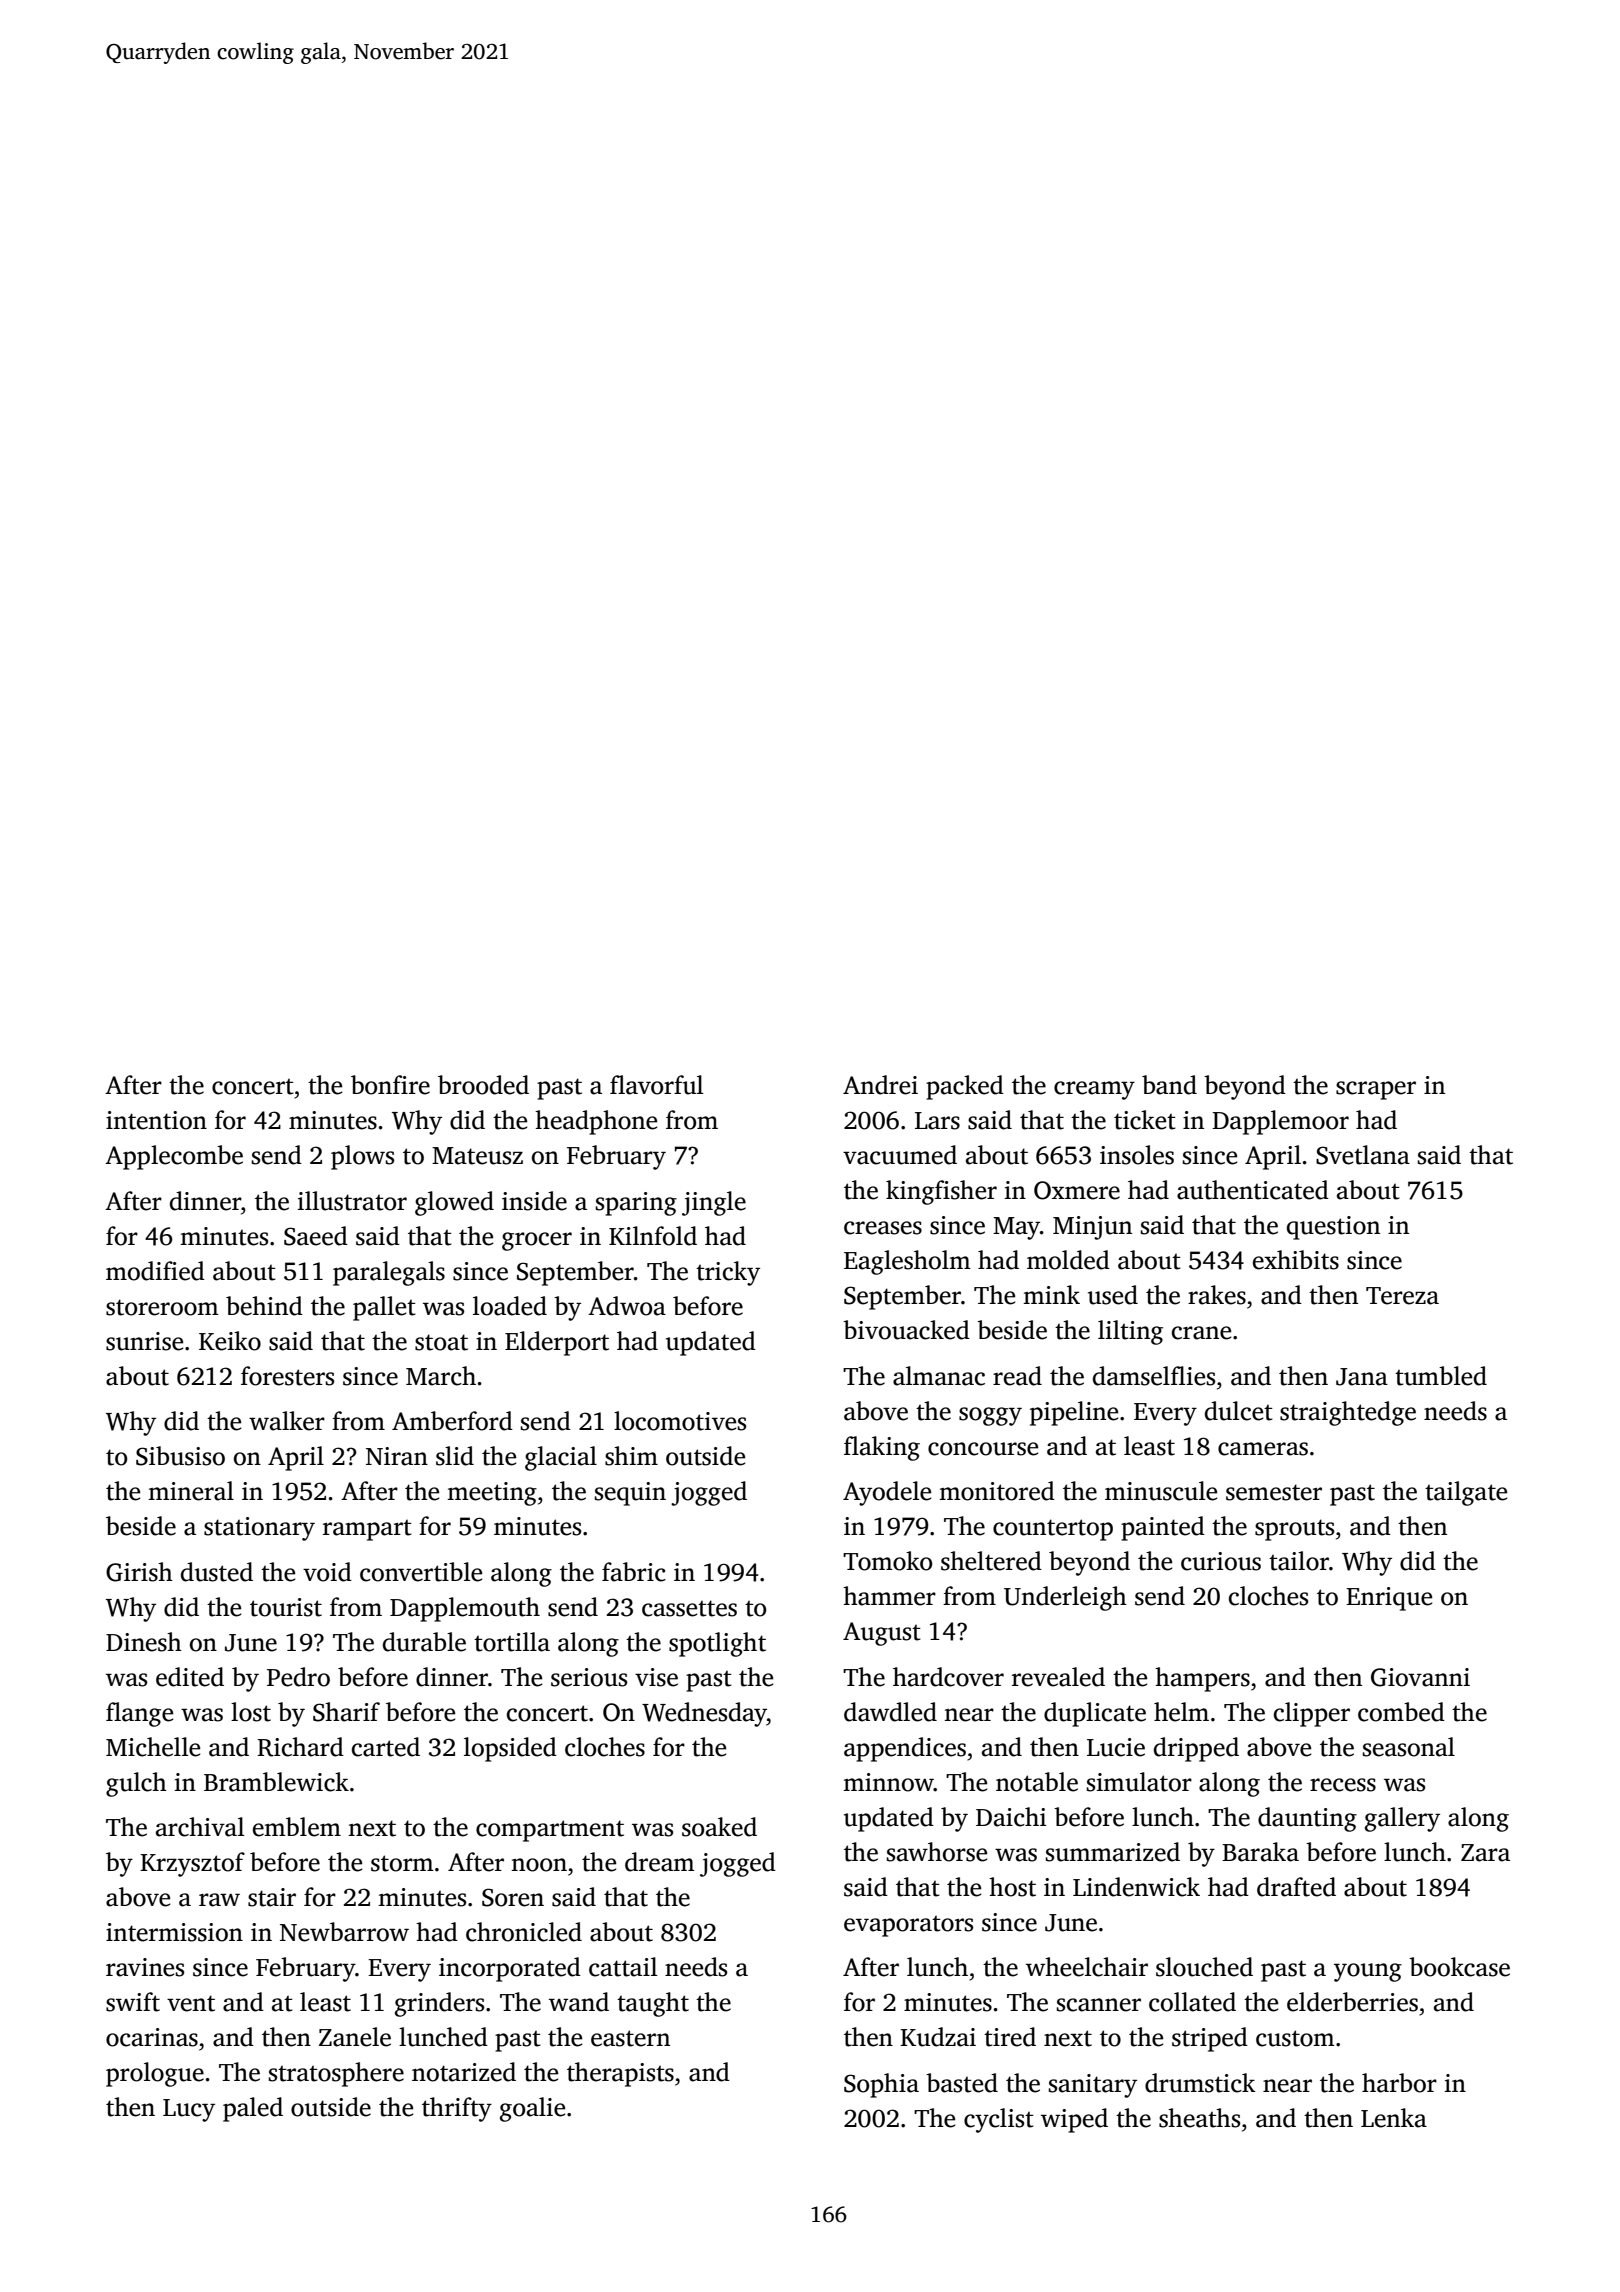 The width and height of the image is (1620, 2292). I want to click on Mateusz, so click(477, 1156).
